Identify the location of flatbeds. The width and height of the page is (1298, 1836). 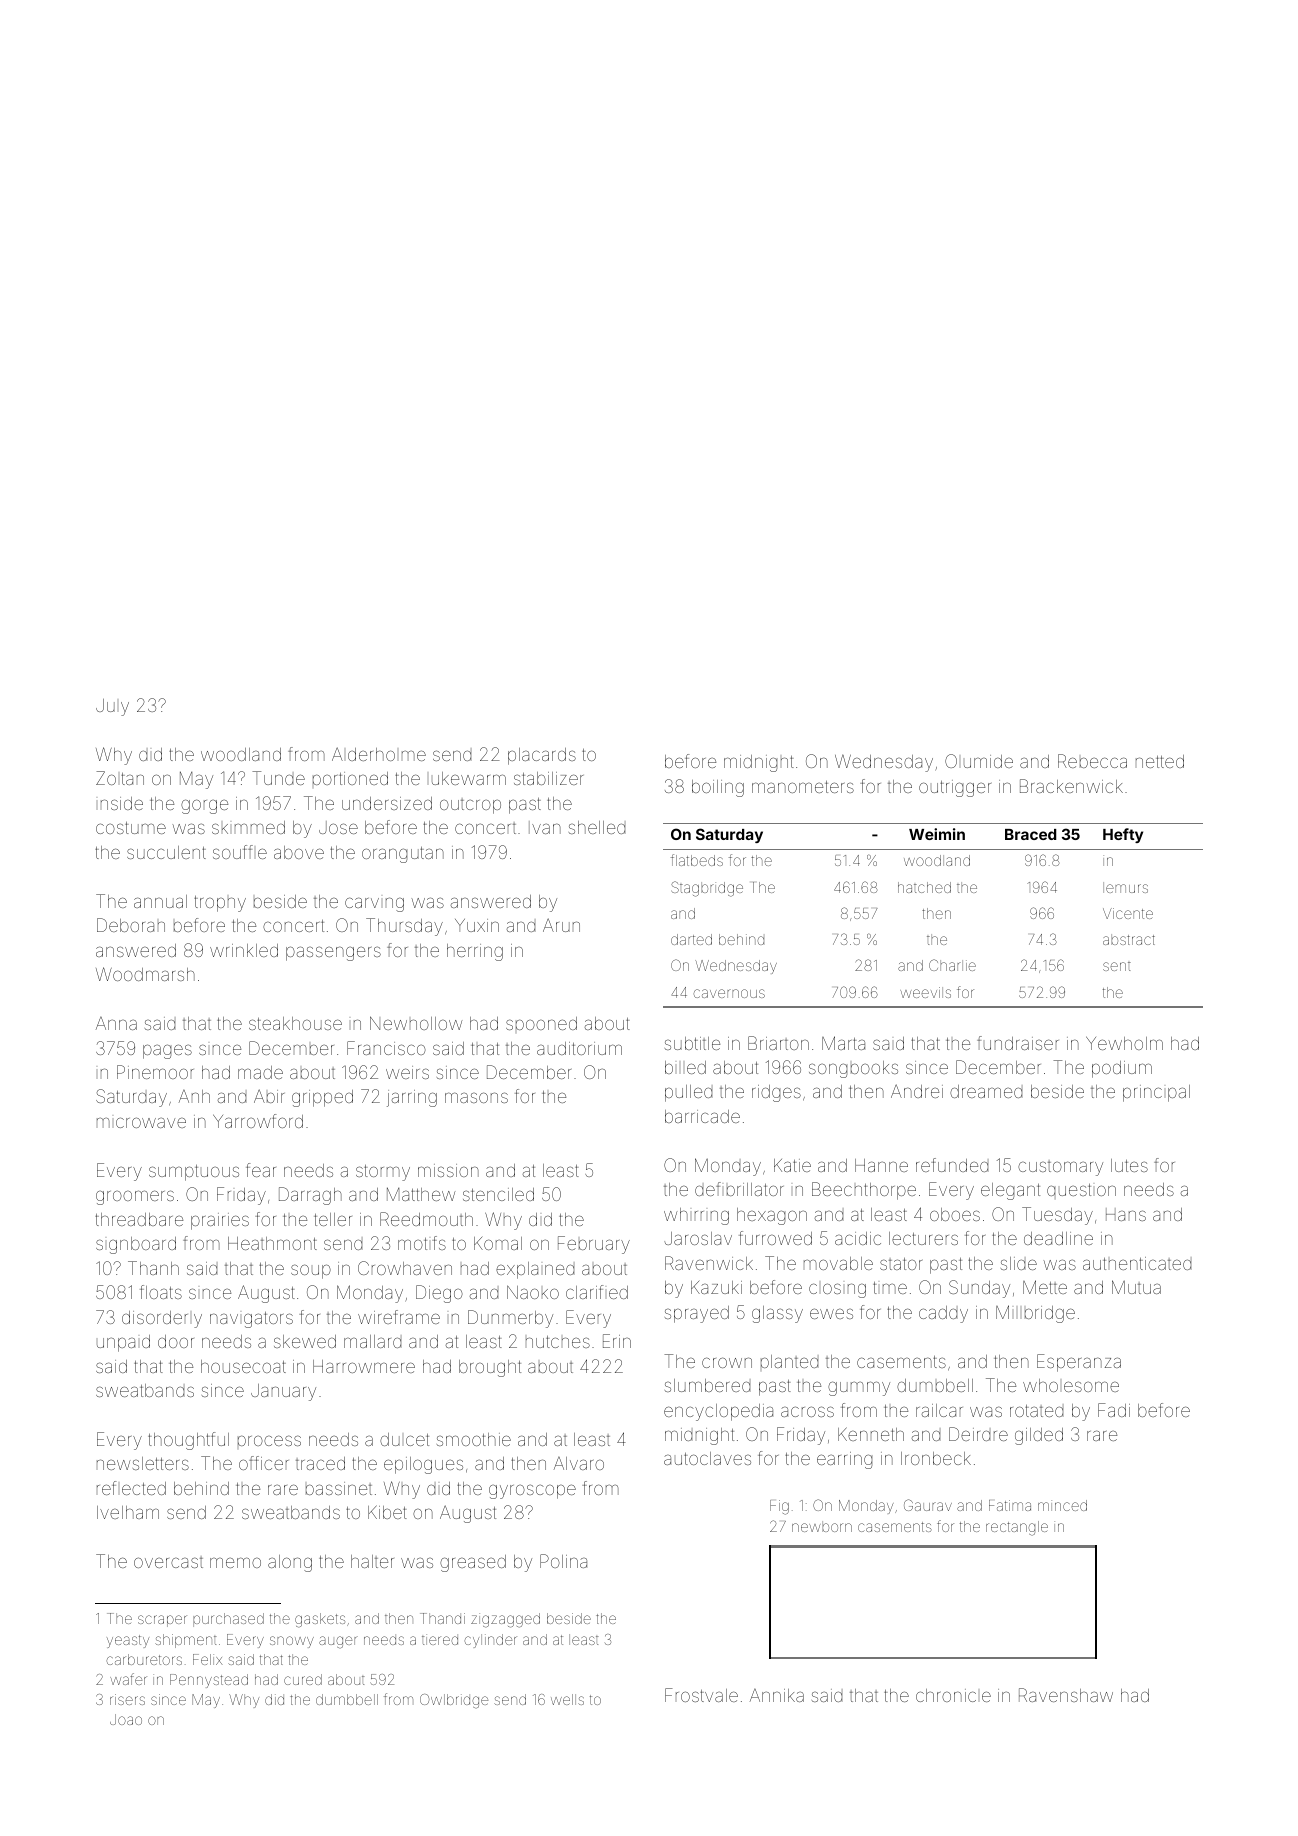
(697, 860).
